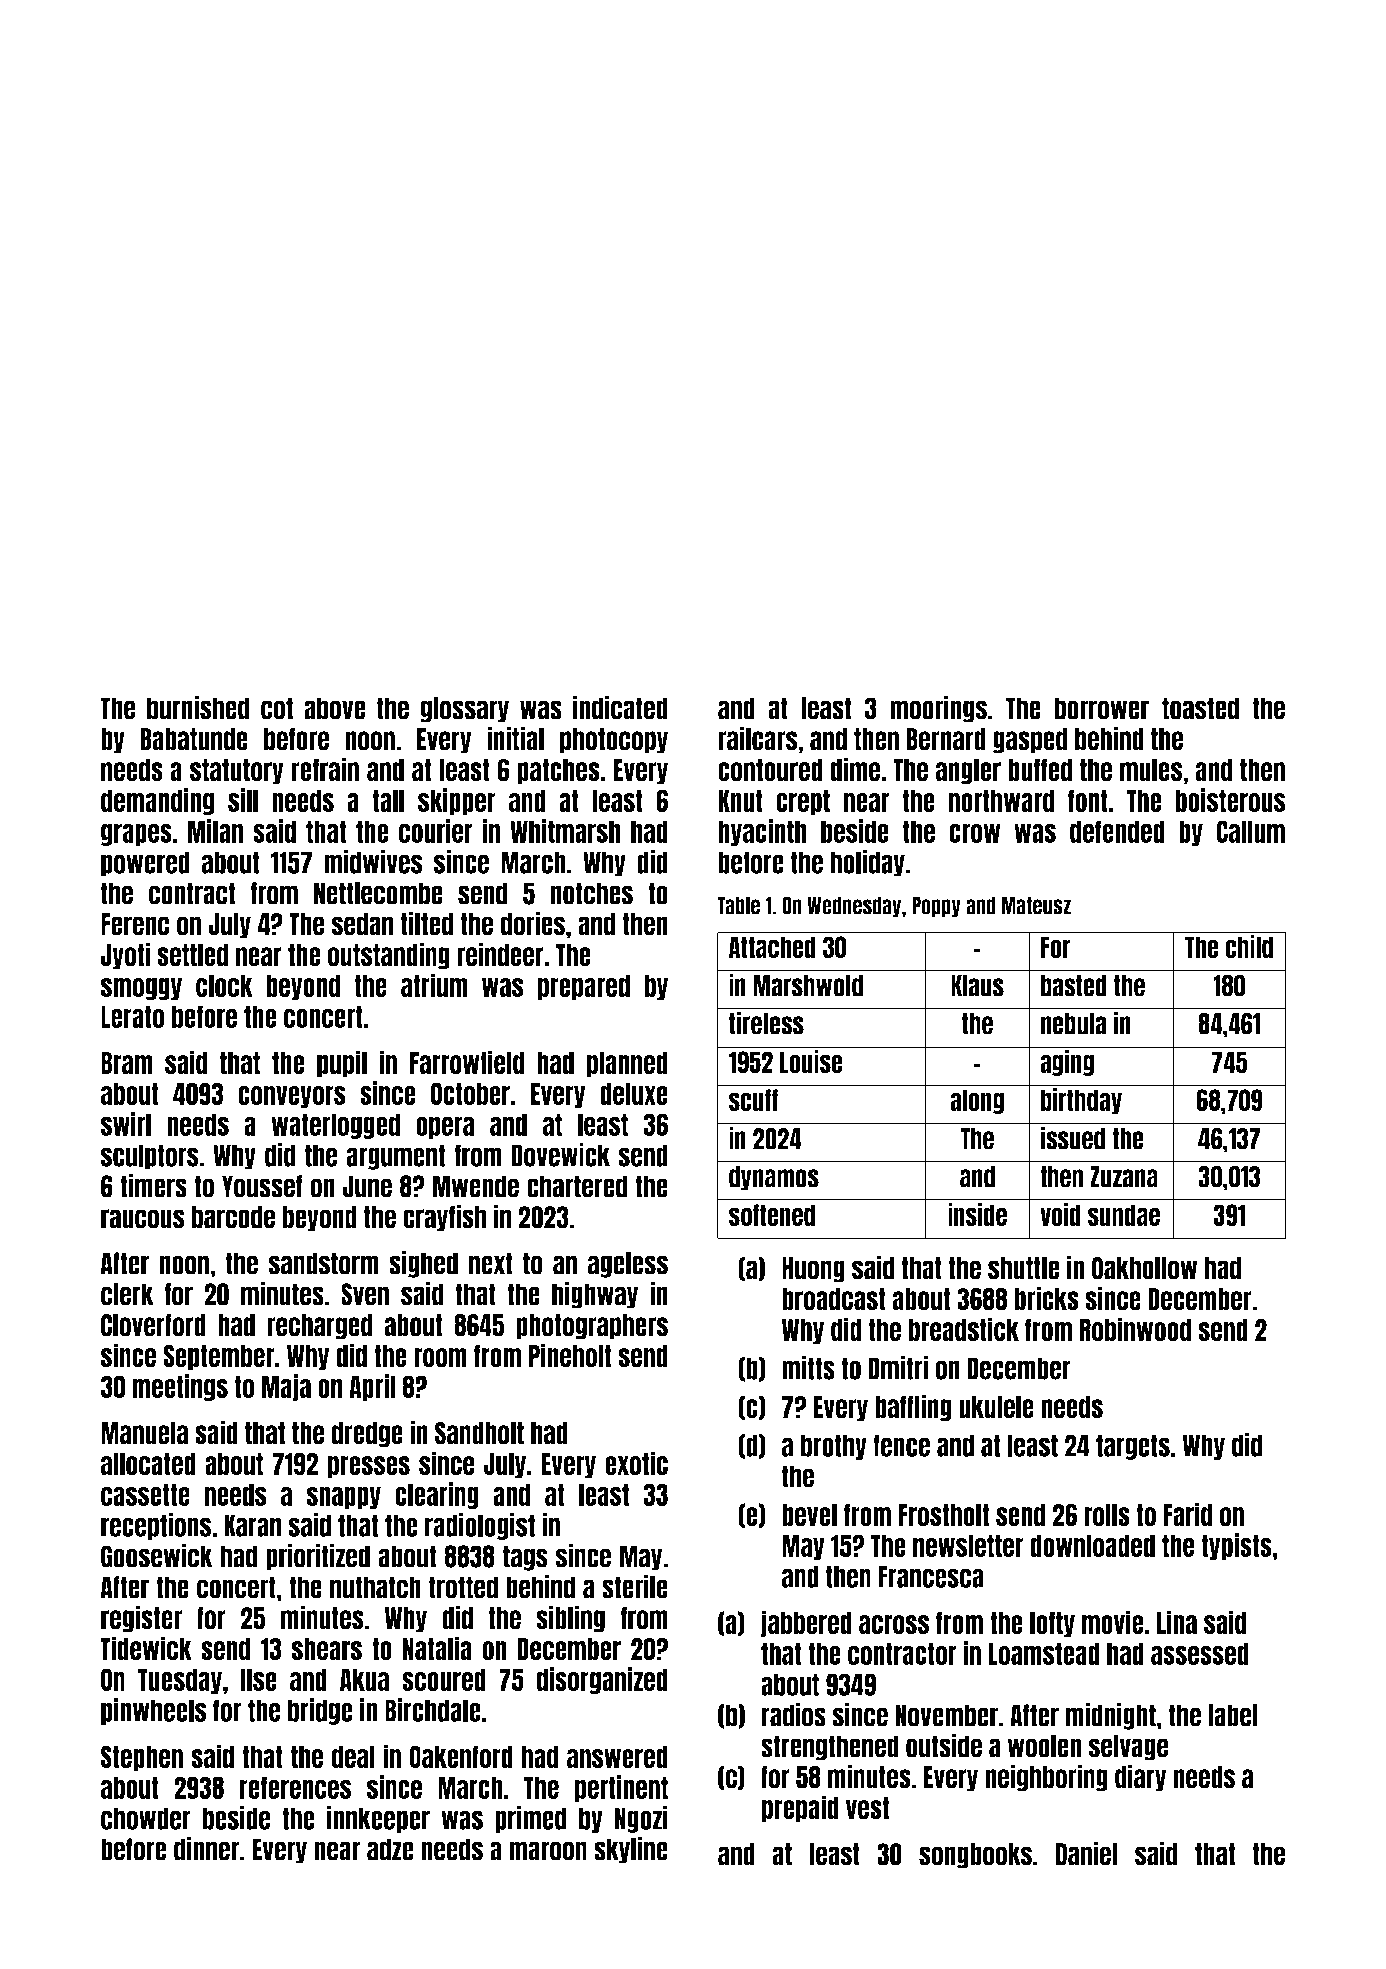 This screenshot has height=1969, width=1386. What do you see at coordinates (602, 1680) in the screenshot?
I see `disorganized` at bounding box center [602, 1680].
